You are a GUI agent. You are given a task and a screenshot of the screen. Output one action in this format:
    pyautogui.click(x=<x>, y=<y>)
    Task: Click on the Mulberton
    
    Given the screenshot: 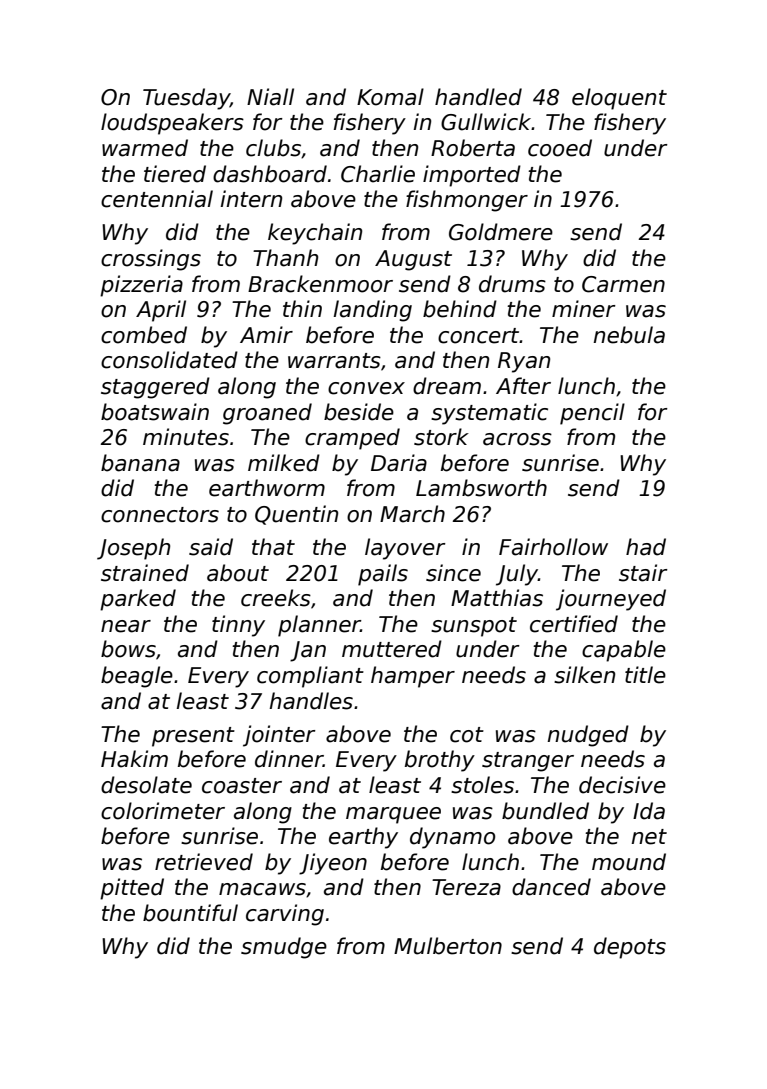 What is the action you would take?
    pyautogui.click(x=448, y=946)
